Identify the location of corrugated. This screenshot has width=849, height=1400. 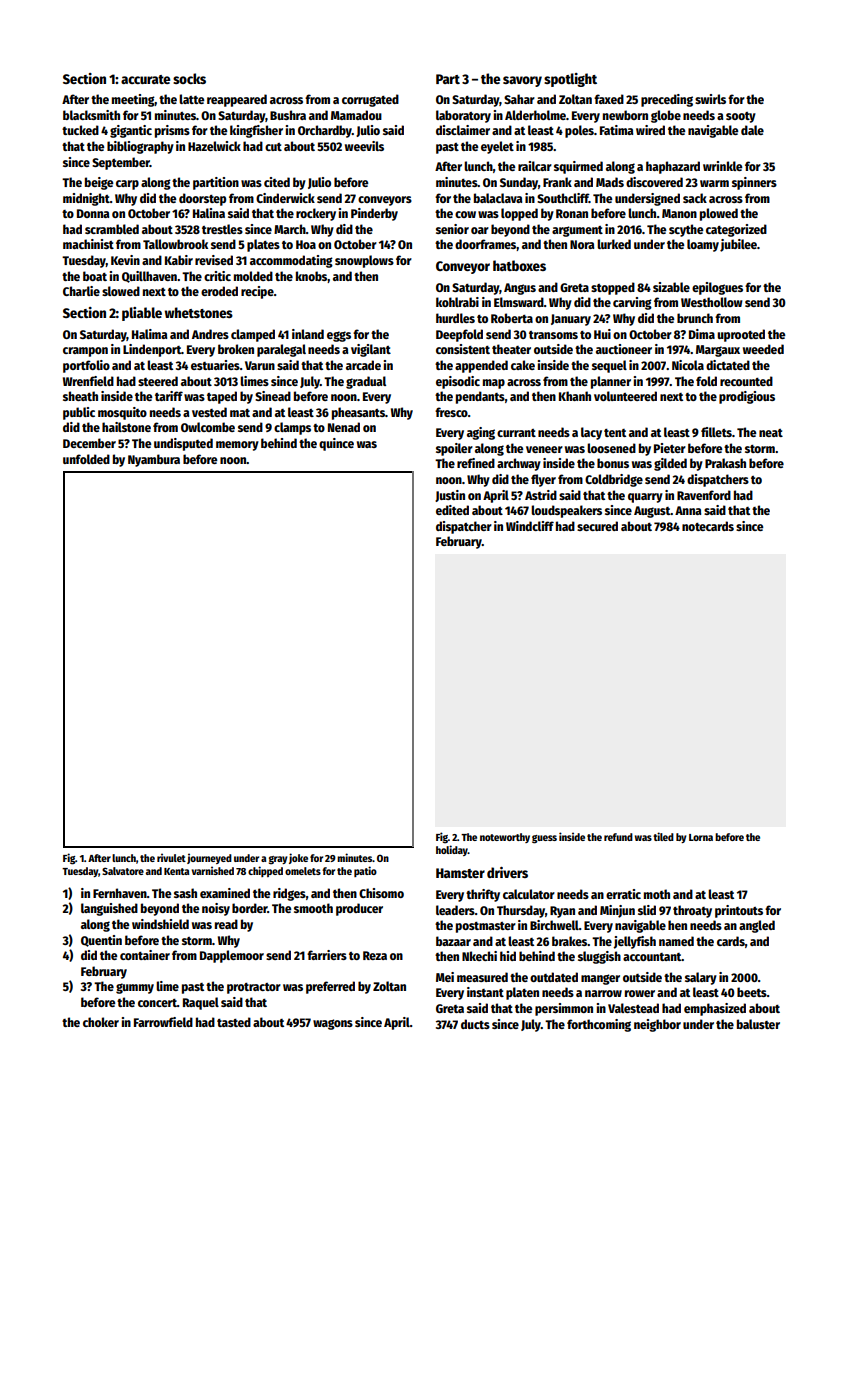
(370, 100).
